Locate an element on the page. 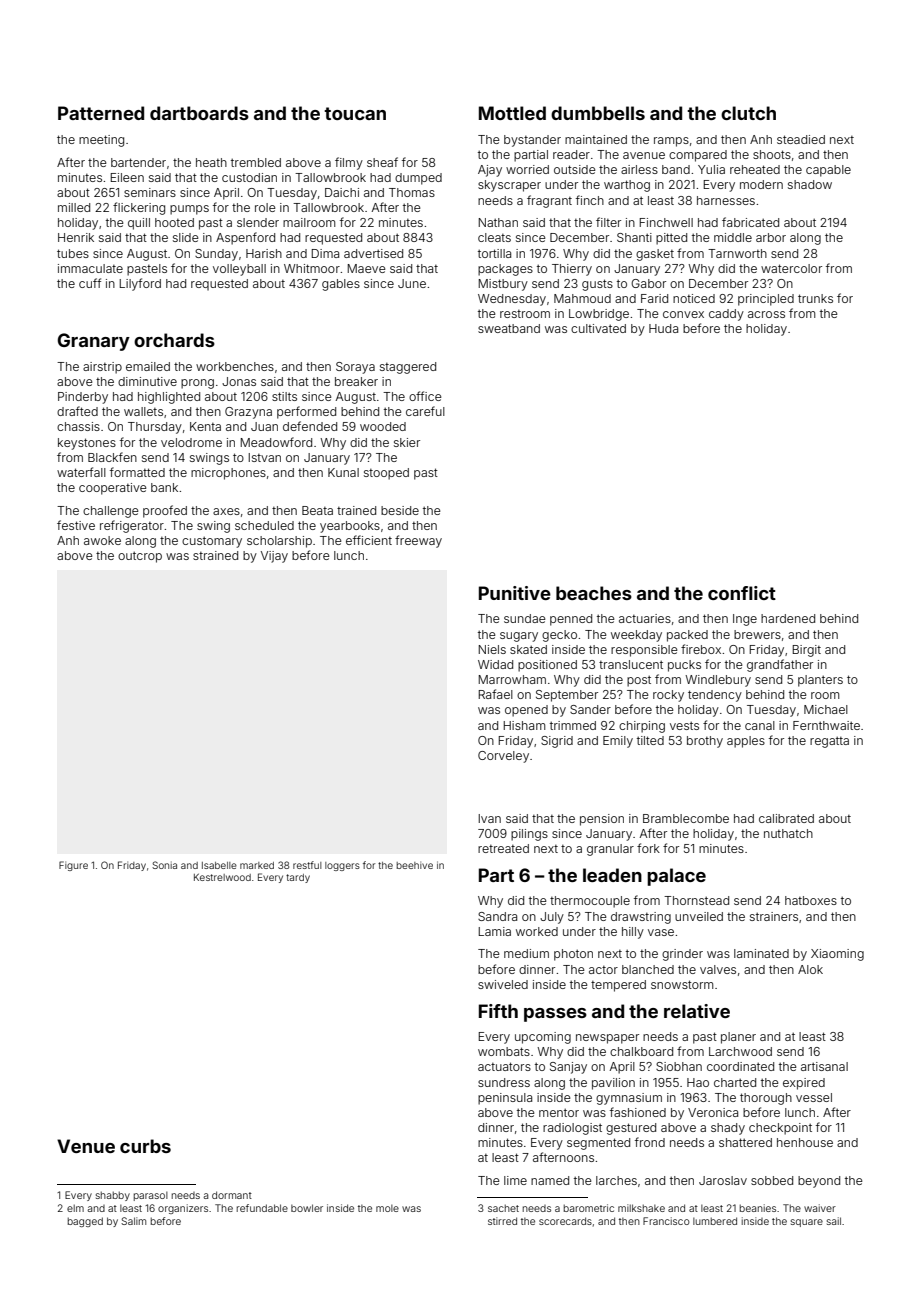 Image resolution: width=924 pixels, height=1308 pixels. sail is located at coordinates (834, 1221).
